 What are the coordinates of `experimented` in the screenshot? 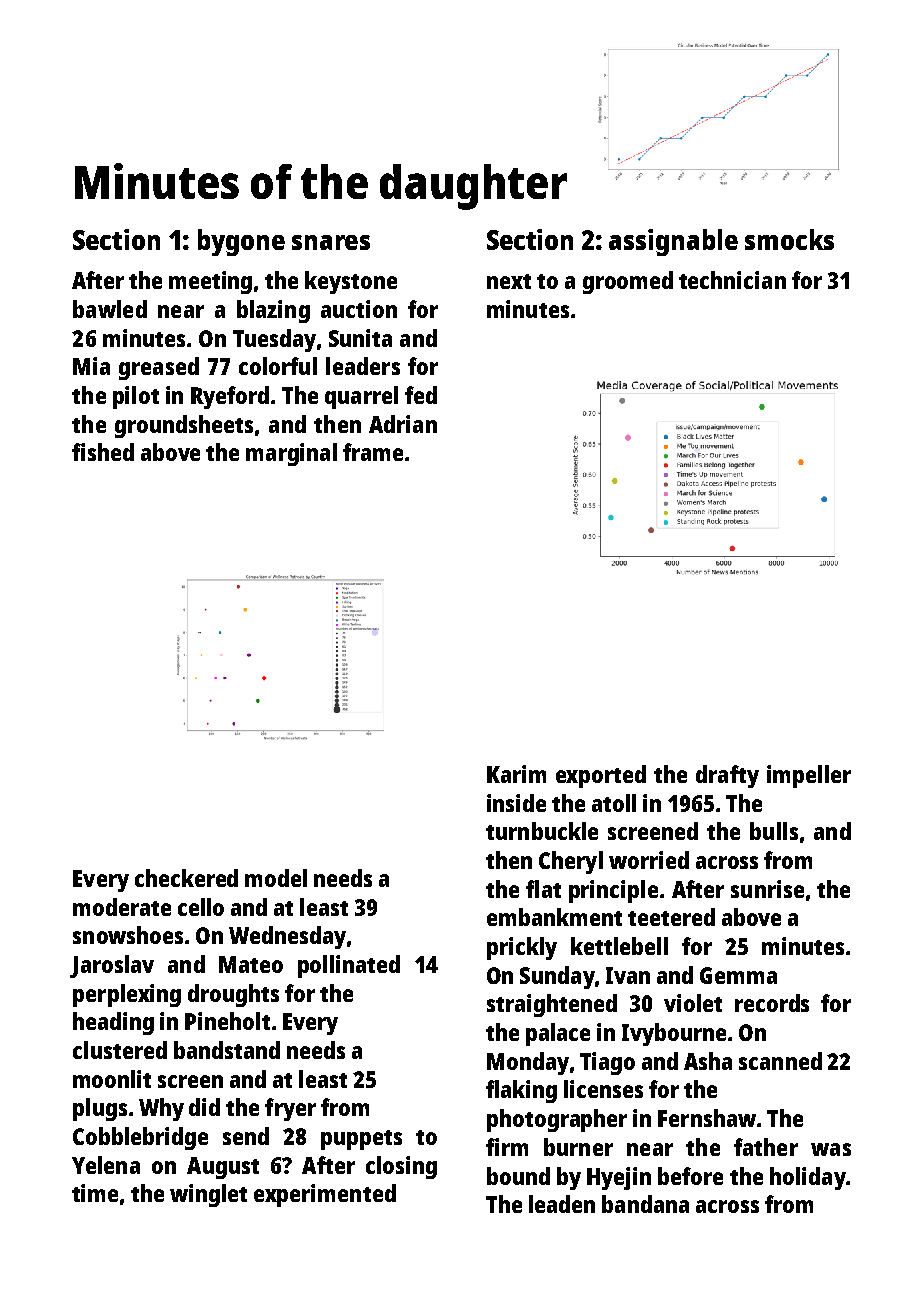 It's located at (325, 1195).
